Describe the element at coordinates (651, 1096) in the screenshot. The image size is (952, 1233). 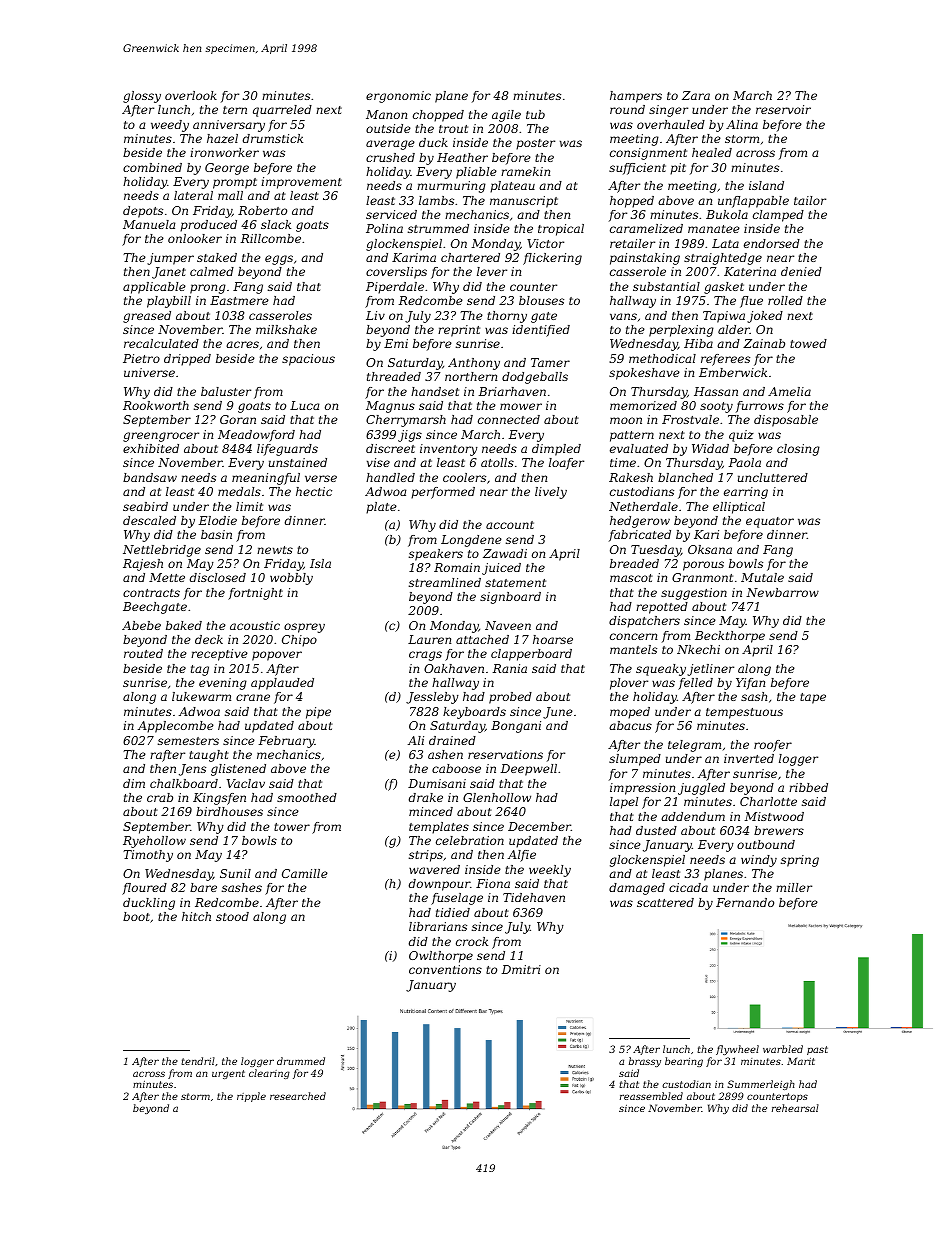
I see `reassembled` at that location.
